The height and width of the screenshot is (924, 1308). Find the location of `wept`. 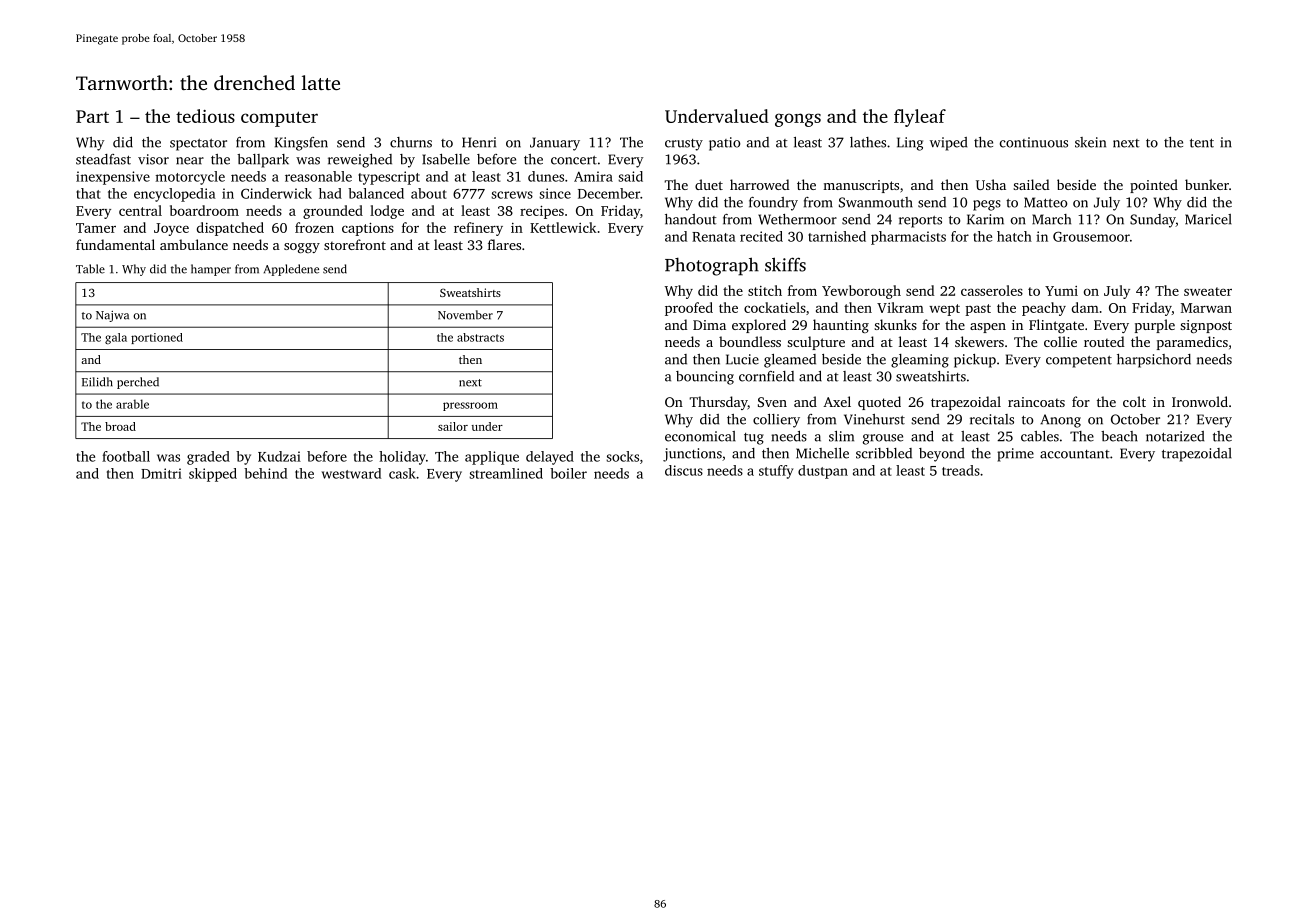

wept is located at coordinates (944, 310).
